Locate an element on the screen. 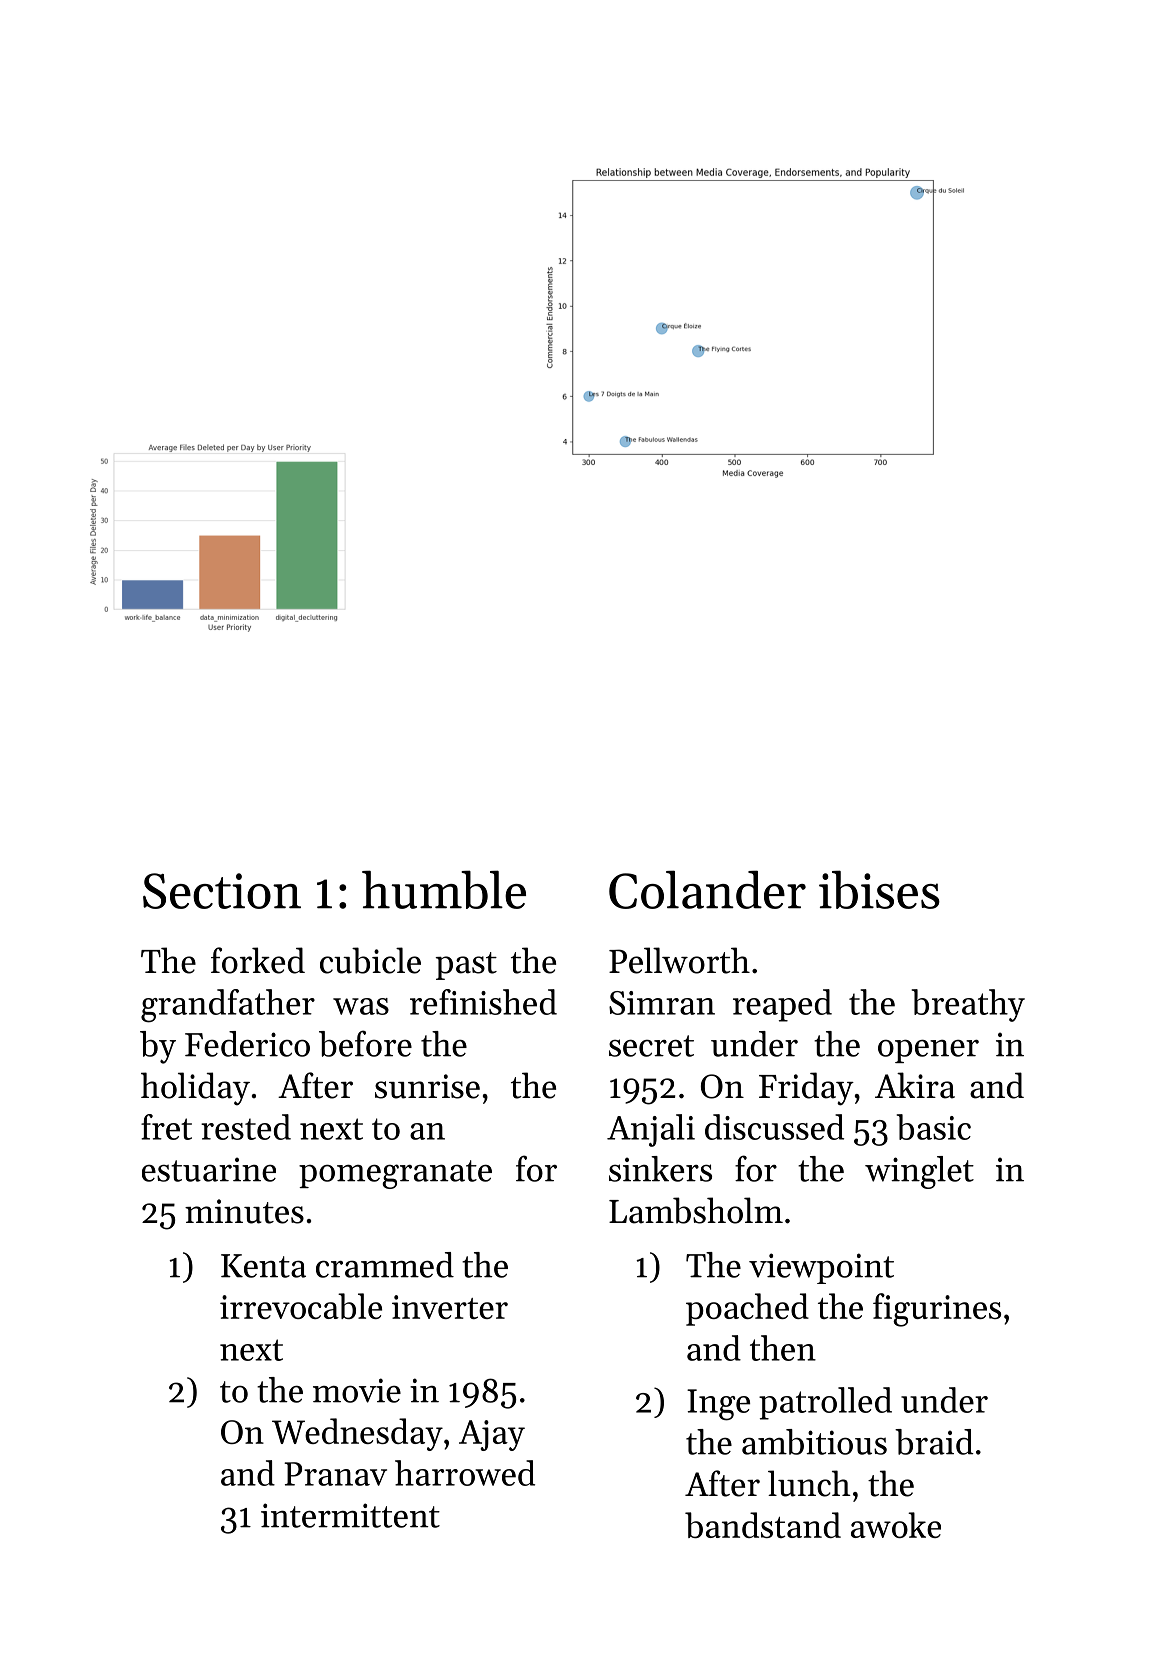  intermittent is located at coordinates (350, 1515).
